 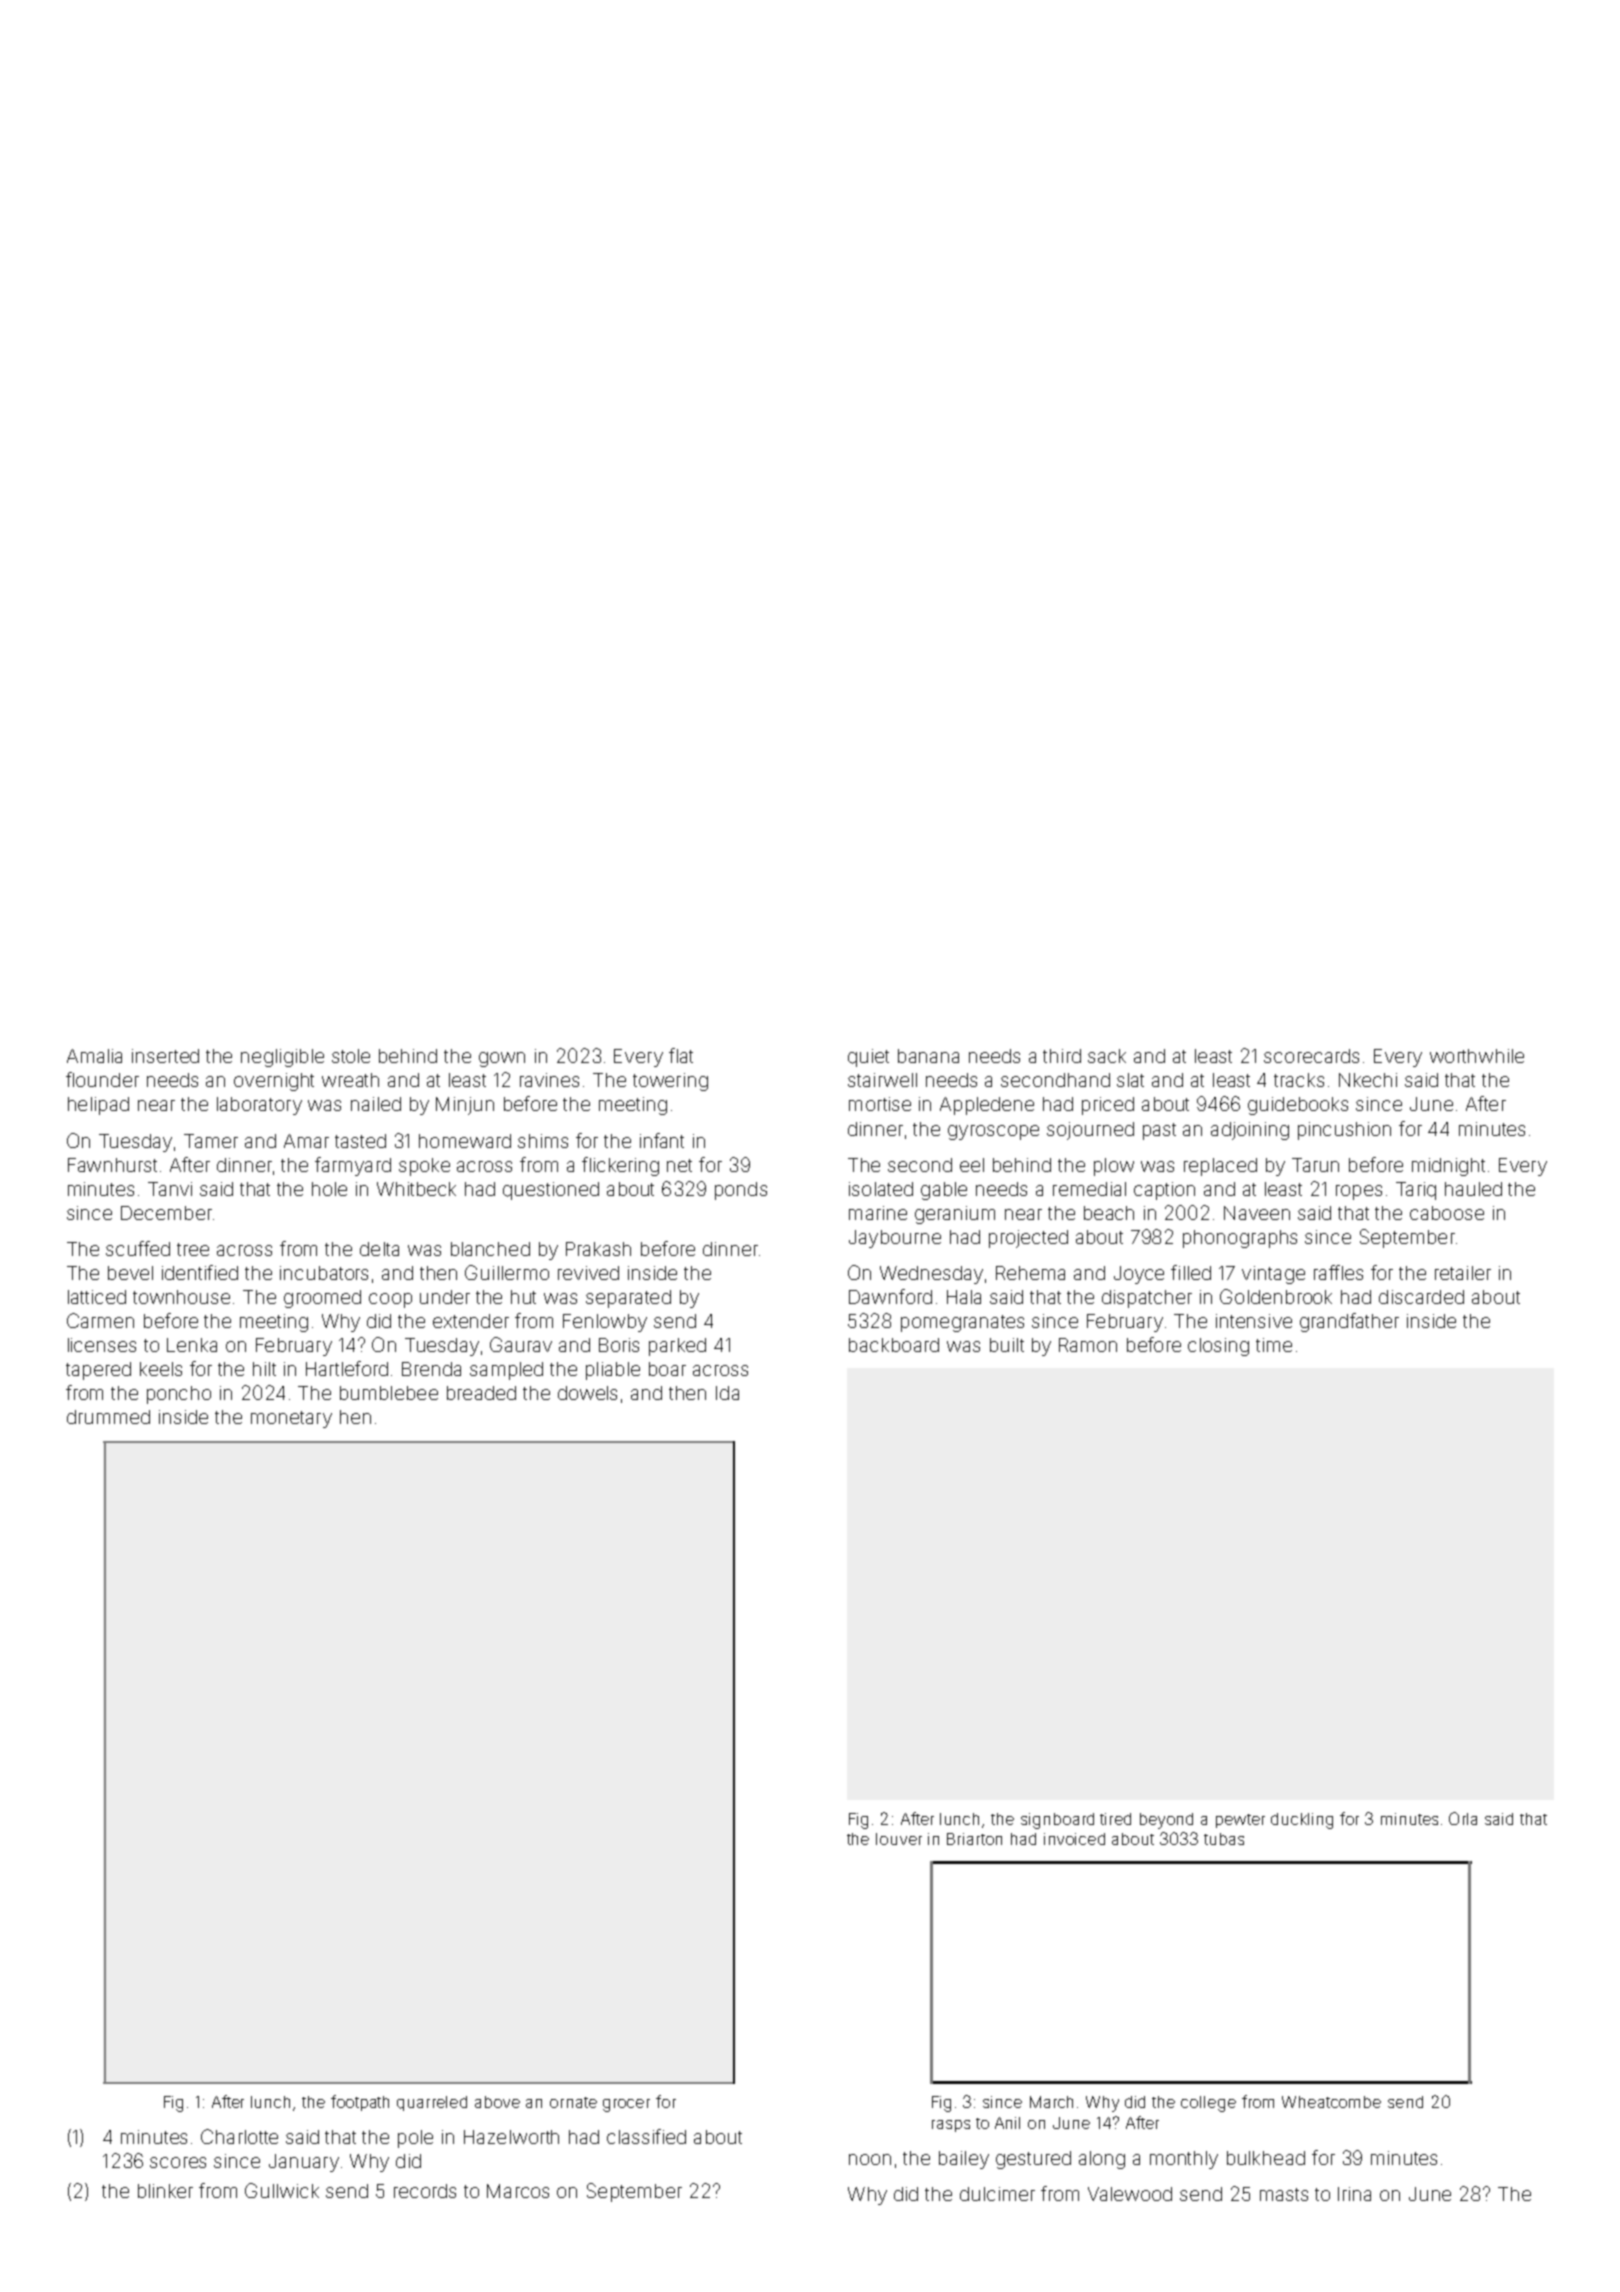 I want to click on monetary, so click(x=291, y=1419).
